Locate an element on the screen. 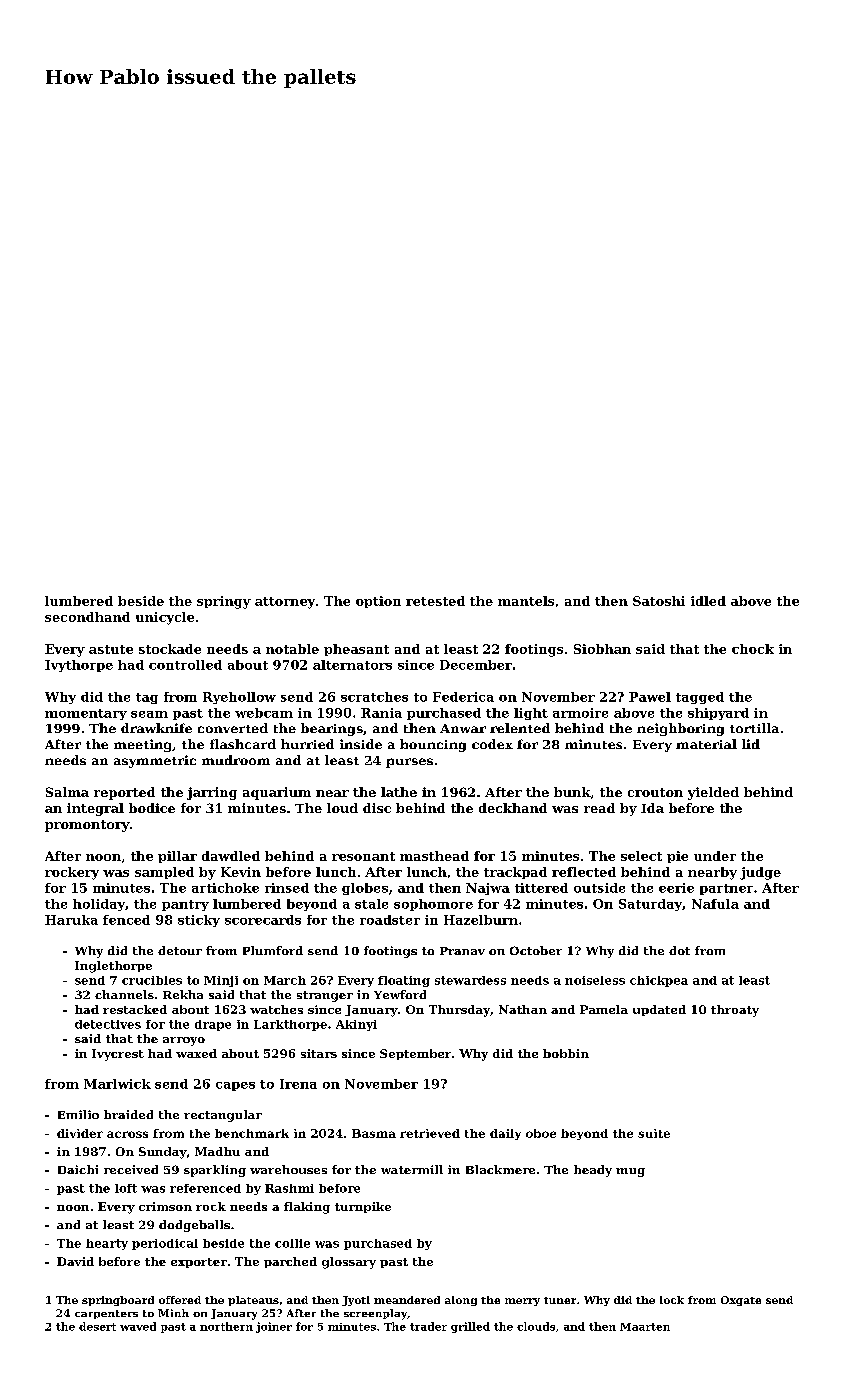  trader is located at coordinates (428, 1326).
